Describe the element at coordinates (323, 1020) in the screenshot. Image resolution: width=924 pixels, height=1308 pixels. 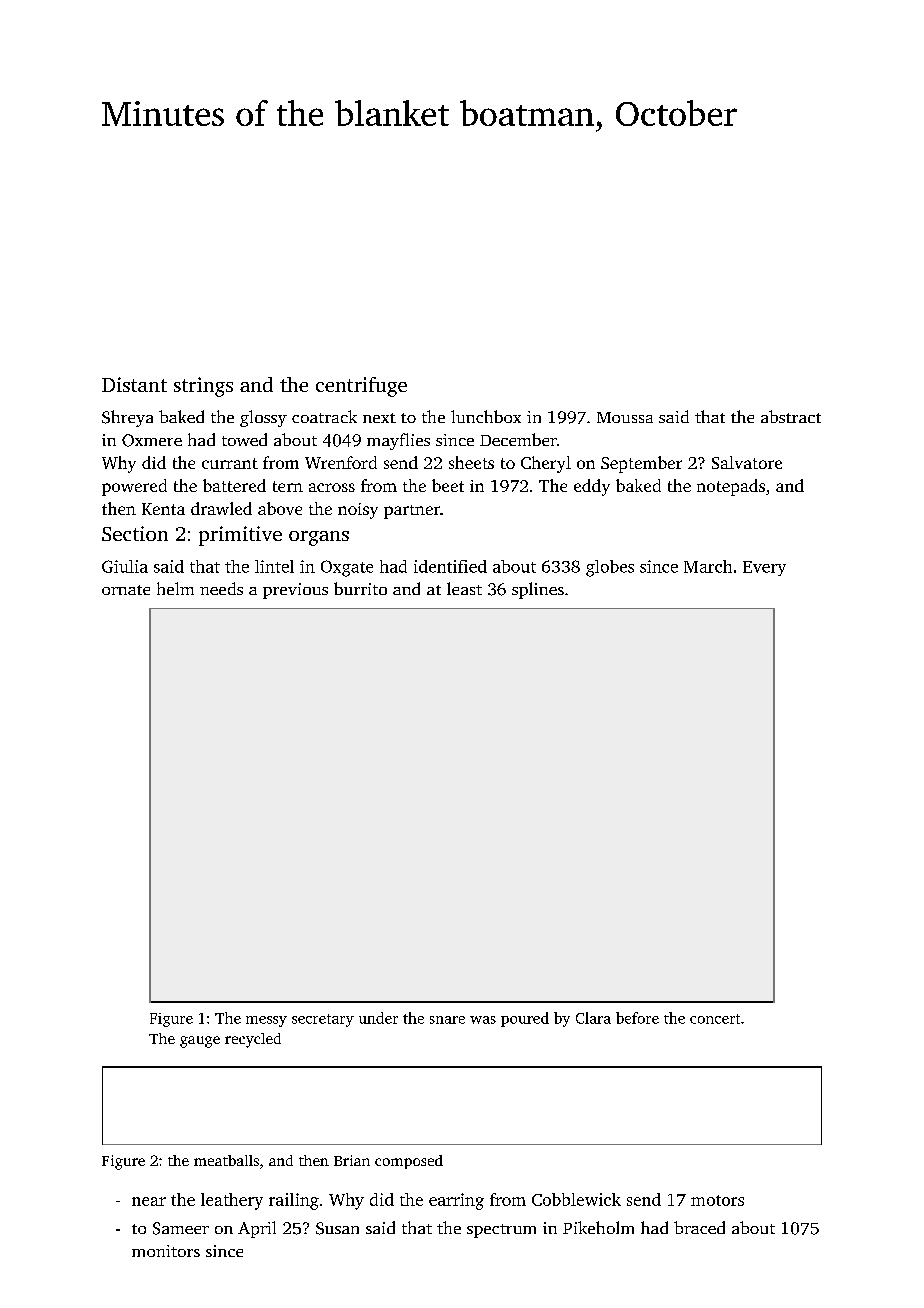
I see `secretary` at that location.
